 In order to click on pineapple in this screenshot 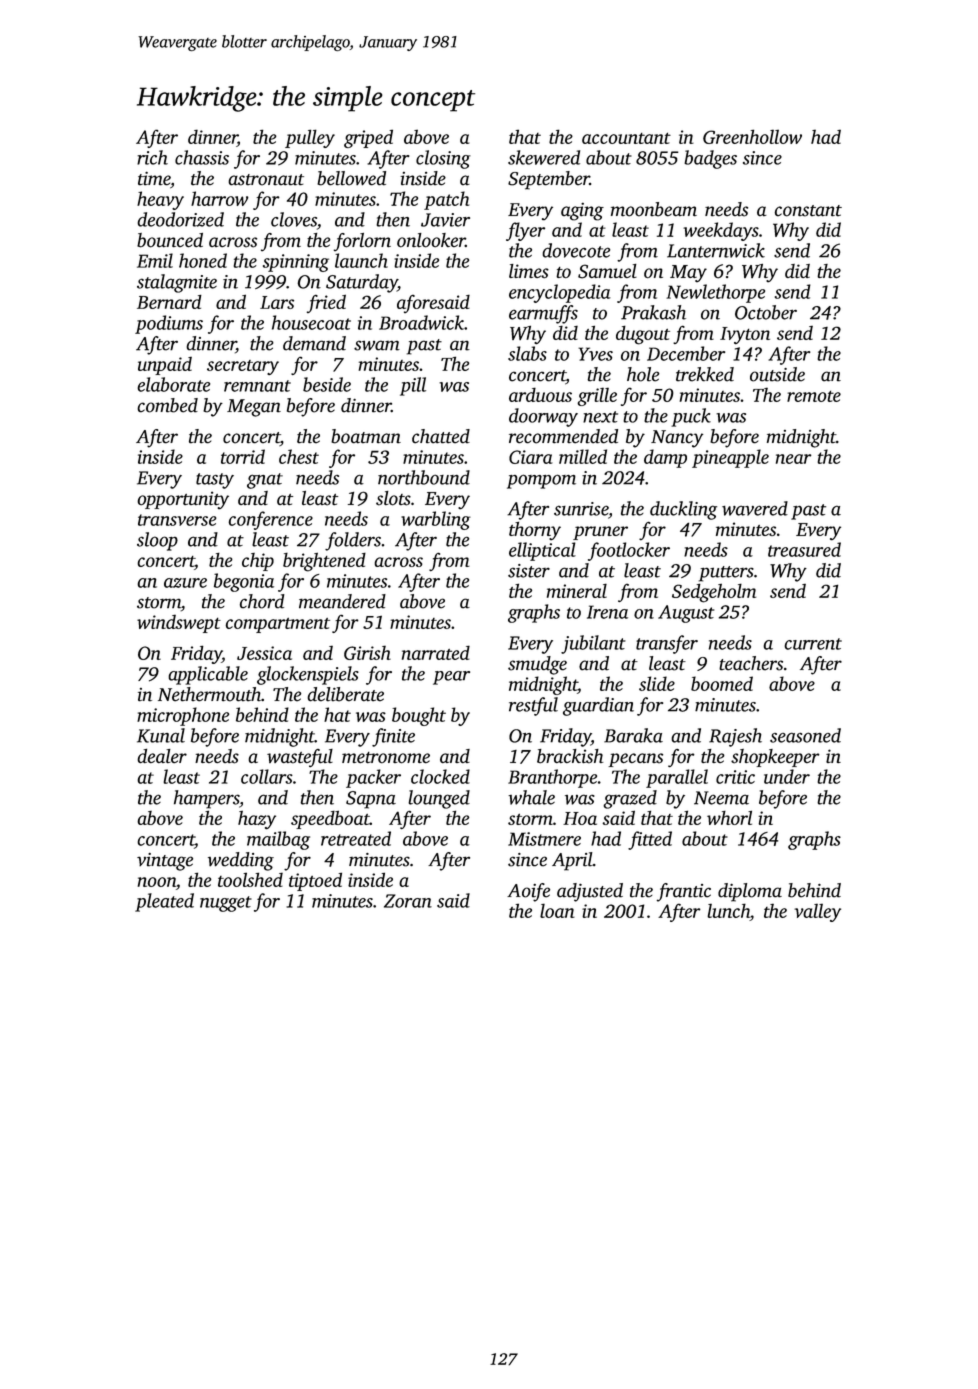, I will do `click(730, 458)`.
